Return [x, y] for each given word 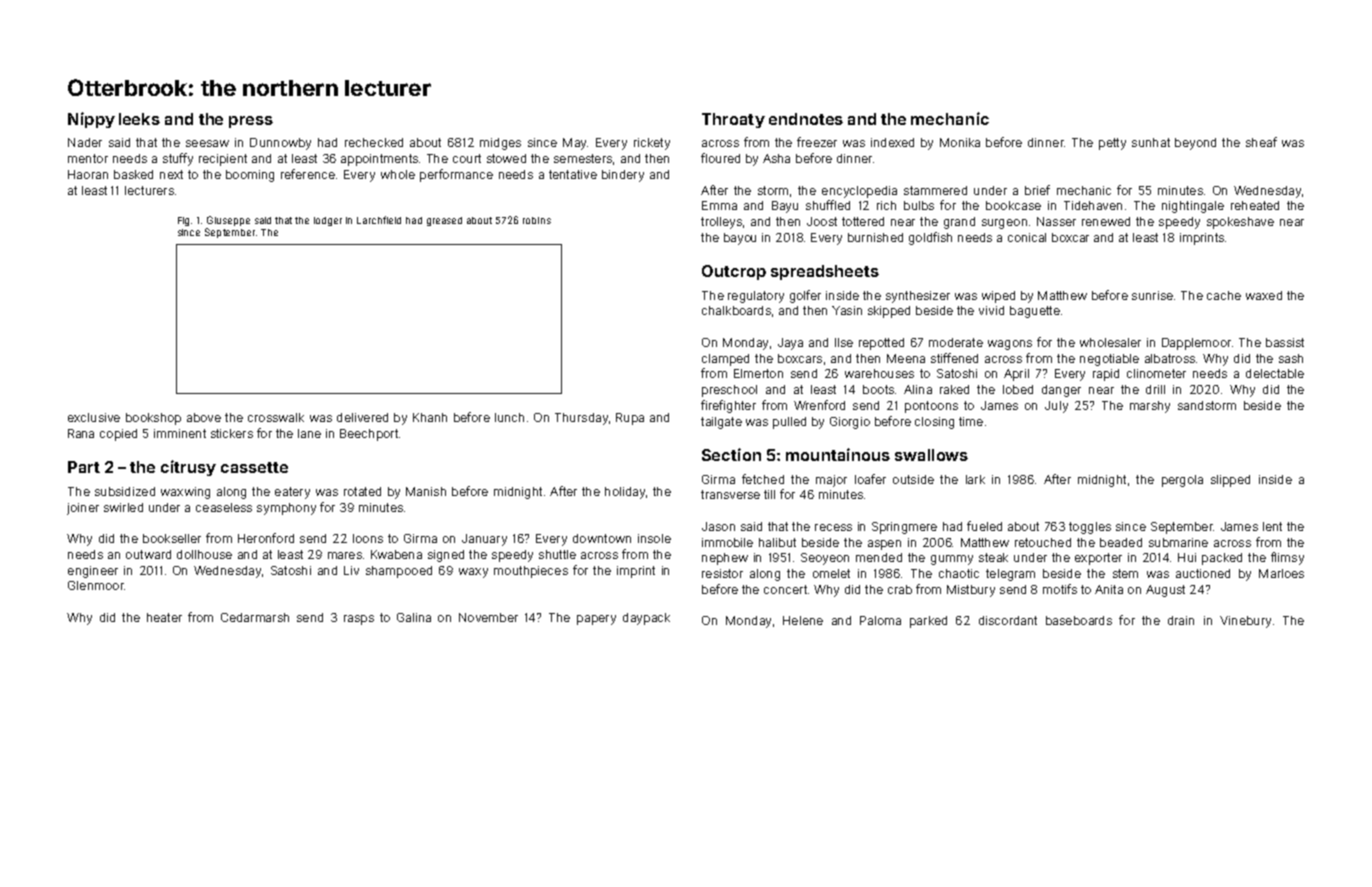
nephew [725, 559]
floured [720, 158]
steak [993, 557]
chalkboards [736, 310]
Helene [803, 620]
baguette [1035, 312]
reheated [1255, 205]
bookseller [172, 538]
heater [164, 617]
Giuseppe [228, 221]
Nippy [91, 120]
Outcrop [734, 272]
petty [1112, 144]
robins [537, 220]
